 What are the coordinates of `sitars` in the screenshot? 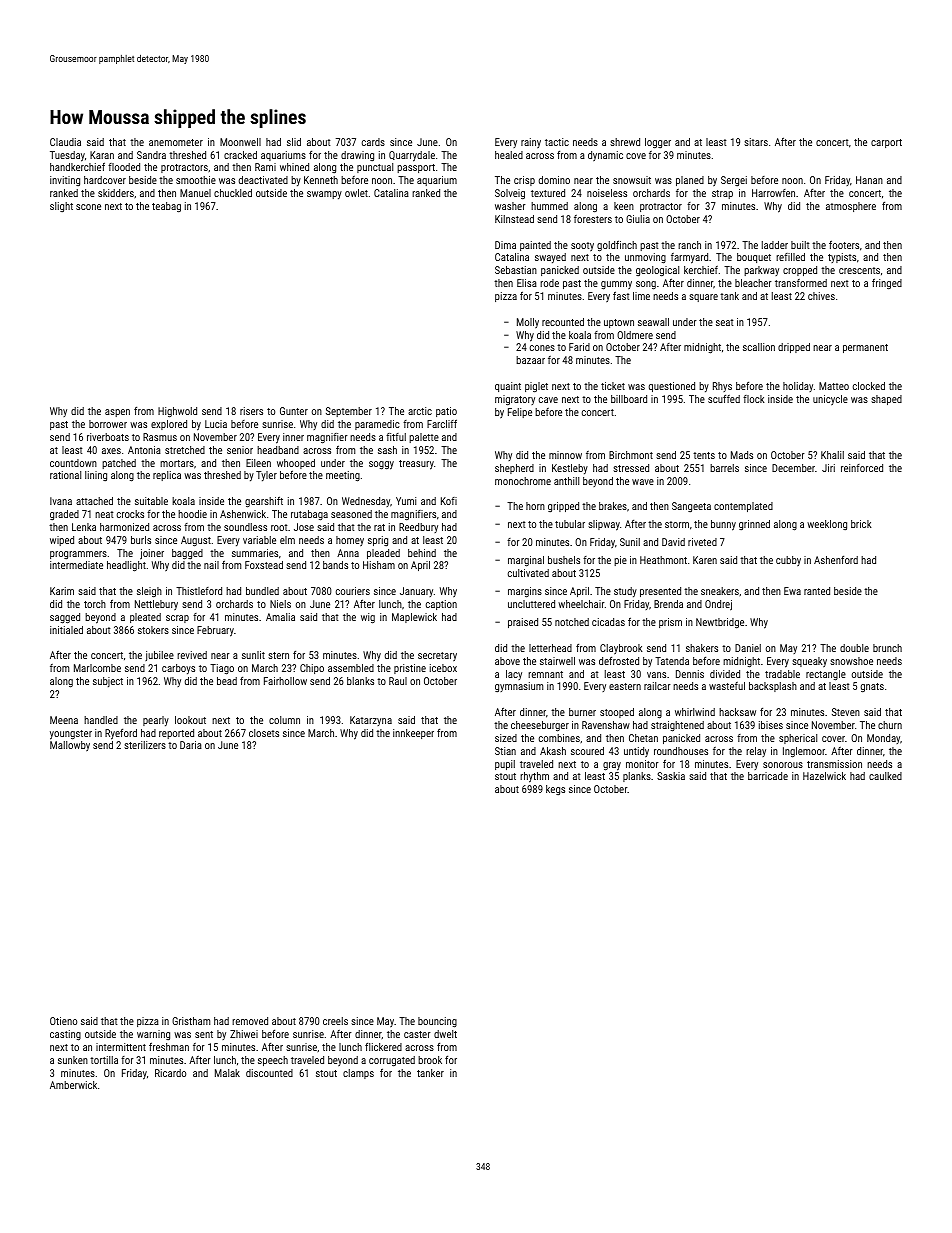 It's located at (756, 142).
